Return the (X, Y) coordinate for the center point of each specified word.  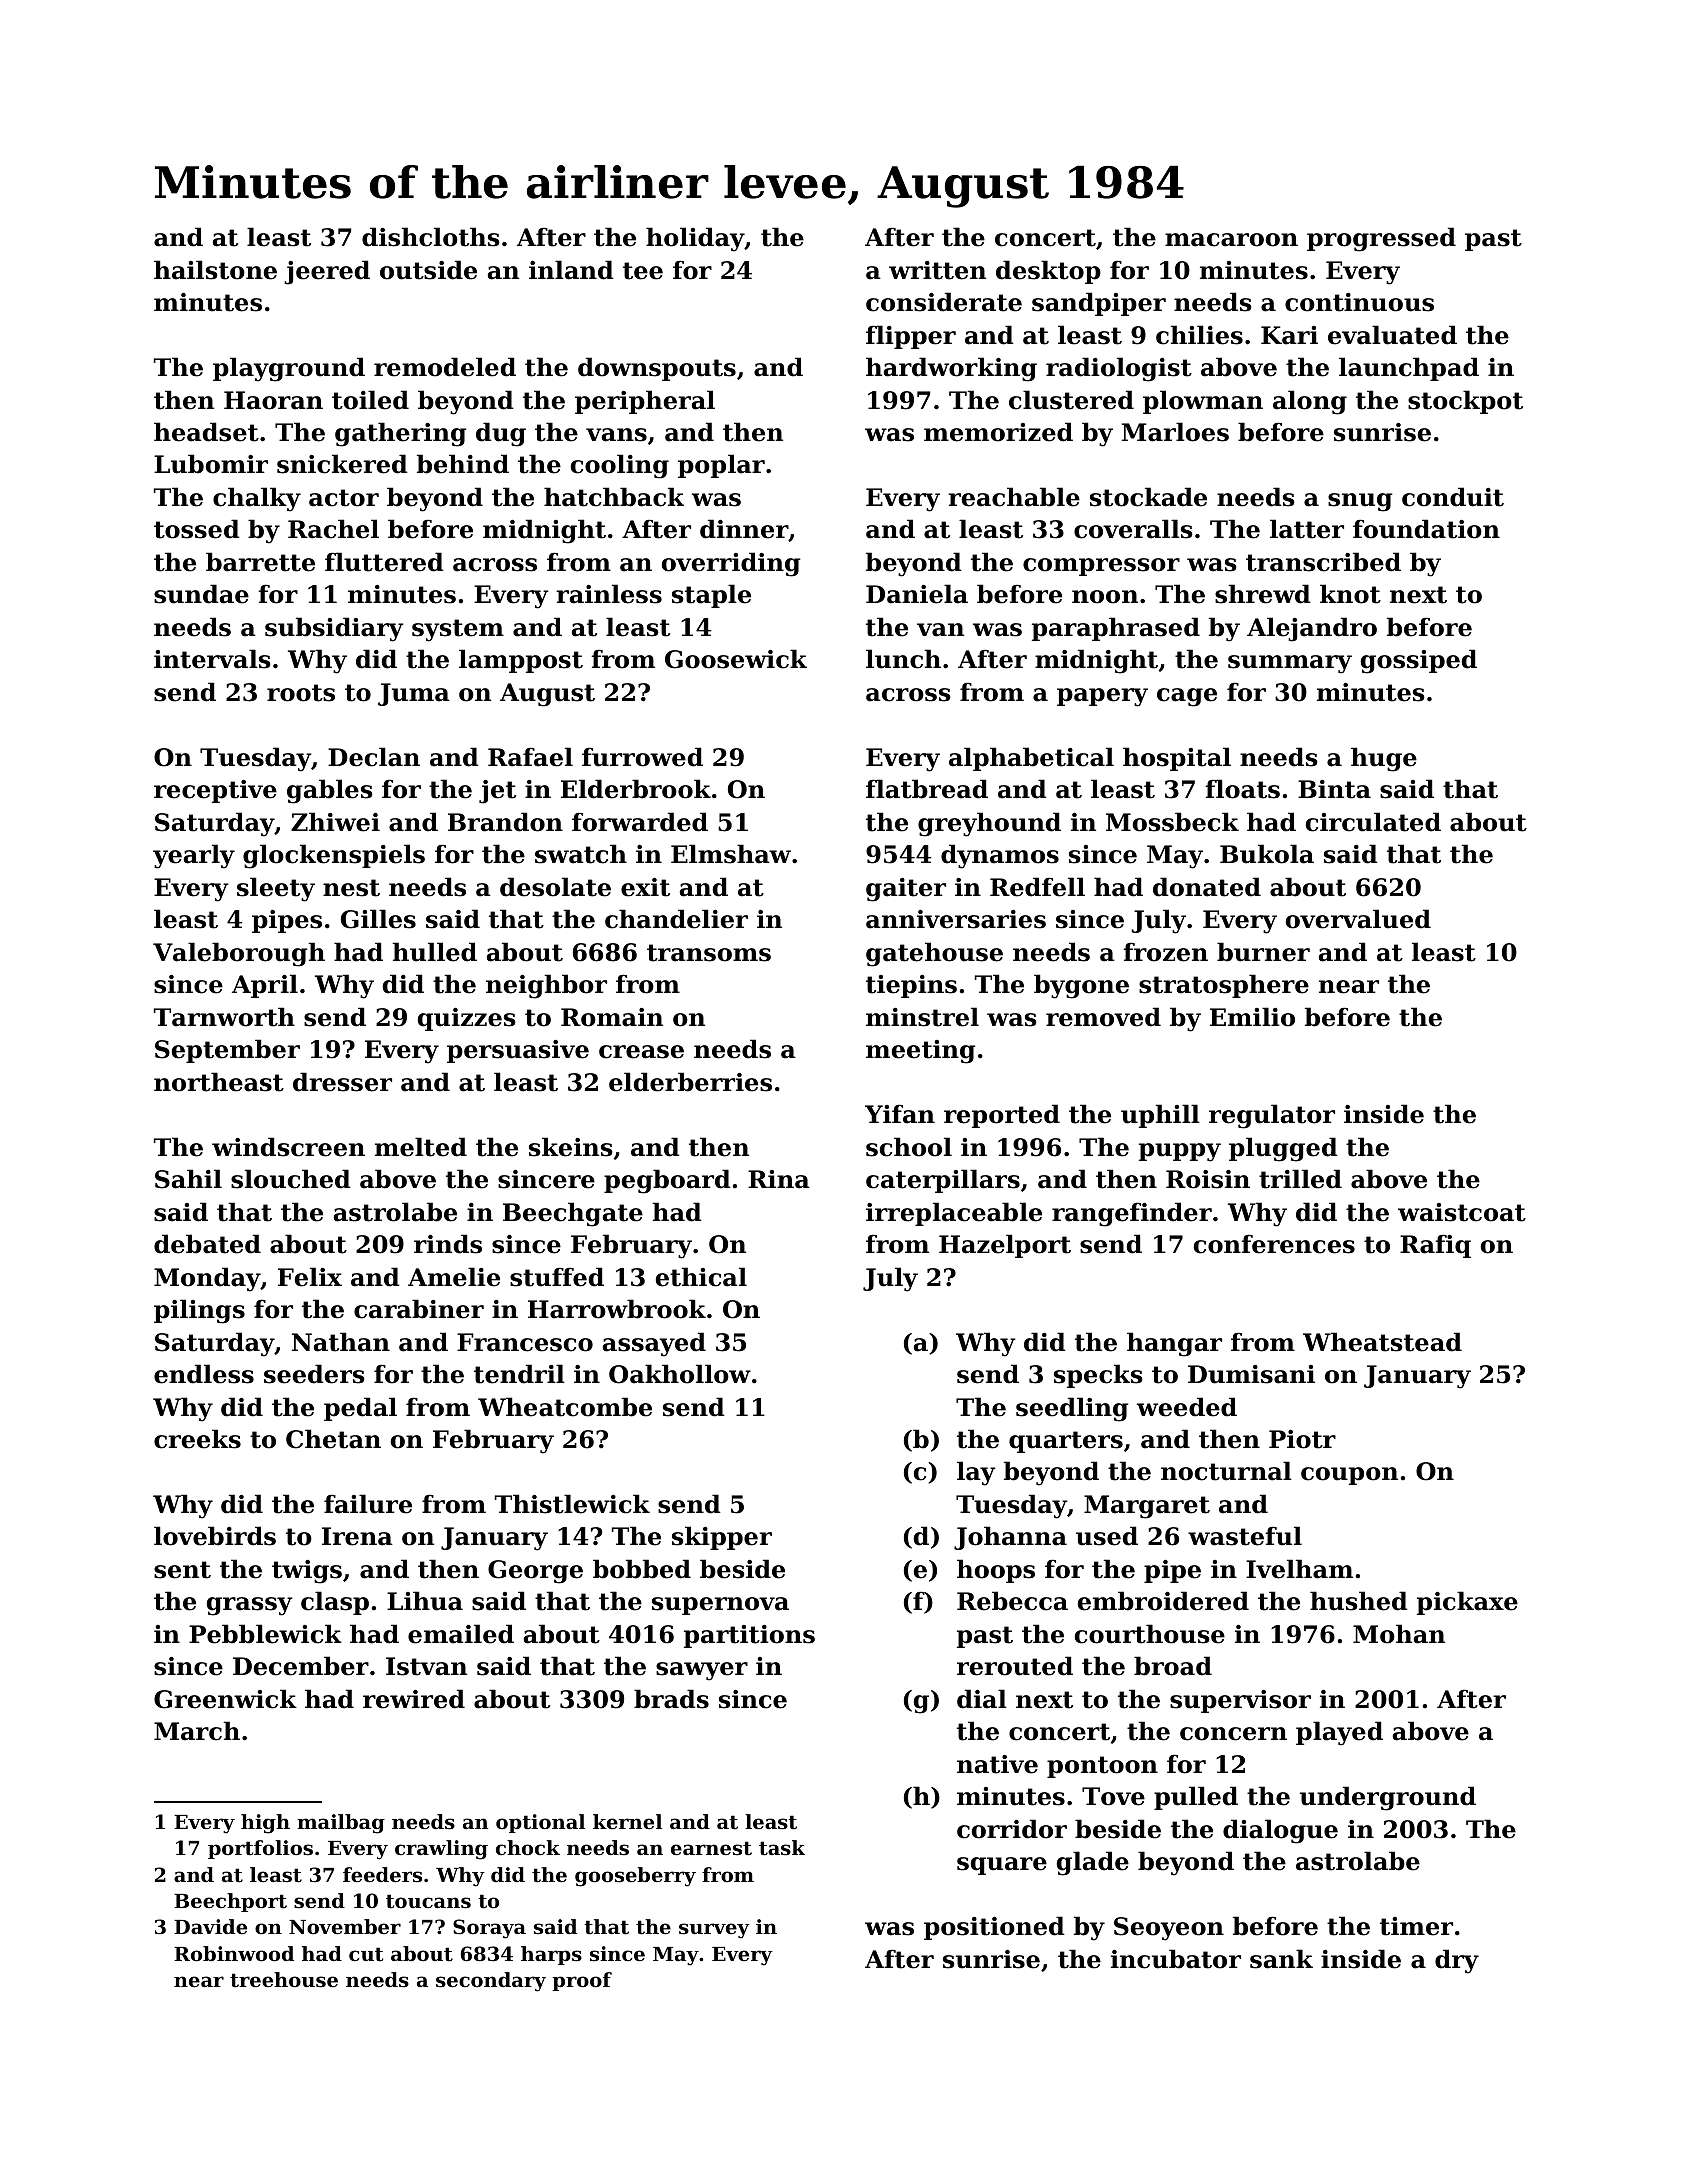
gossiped (1419, 661)
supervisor (1240, 1701)
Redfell (1037, 887)
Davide (210, 1926)
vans (616, 435)
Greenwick (225, 1699)
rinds (448, 1244)
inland (571, 270)
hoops (996, 1571)
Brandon (505, 822)
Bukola (1267, 854)
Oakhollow (680, 1374)
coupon (1349, 1476)
